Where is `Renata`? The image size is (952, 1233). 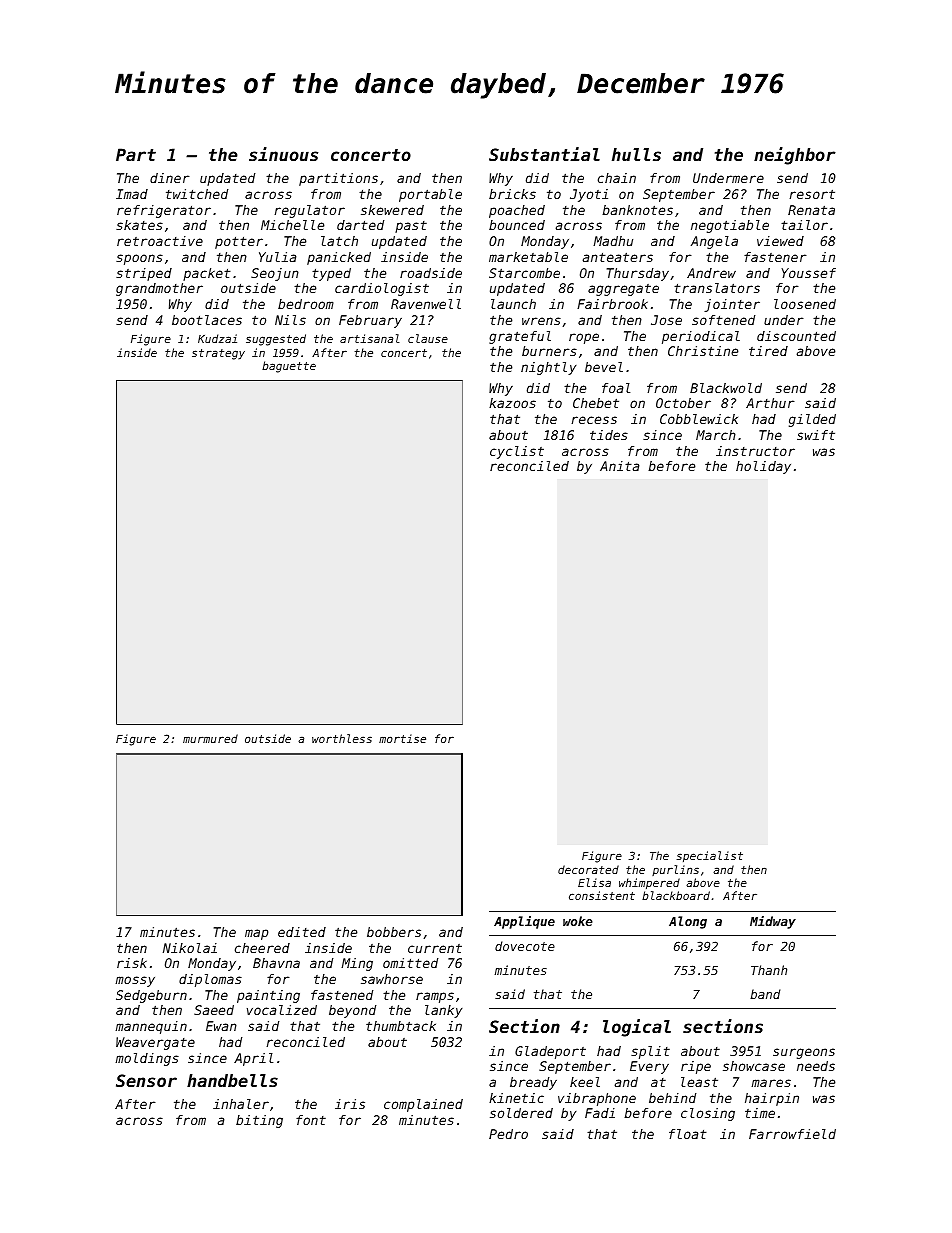 Renata is located at coordinates (811, 210).
